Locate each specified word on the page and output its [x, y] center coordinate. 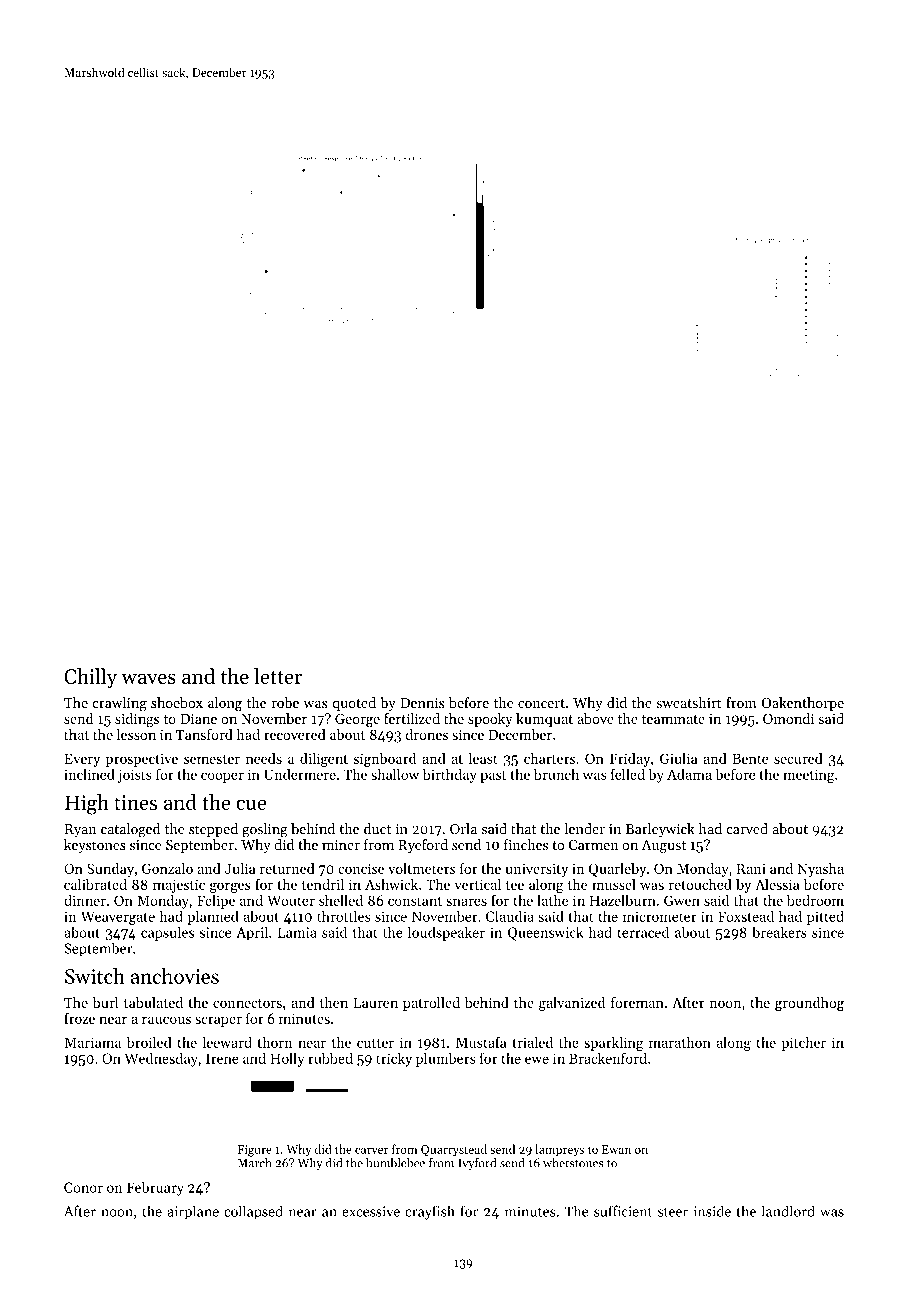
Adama [689, 774]
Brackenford [608, 1058]
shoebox [177, 702]
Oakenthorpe [803, 704]
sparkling [614, 1044]
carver [372, 1150]
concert [541, 703]
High [87, 804]
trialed [533, 1042]
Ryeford [423, 846]
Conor [83, 1187]
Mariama [92, 1042]
